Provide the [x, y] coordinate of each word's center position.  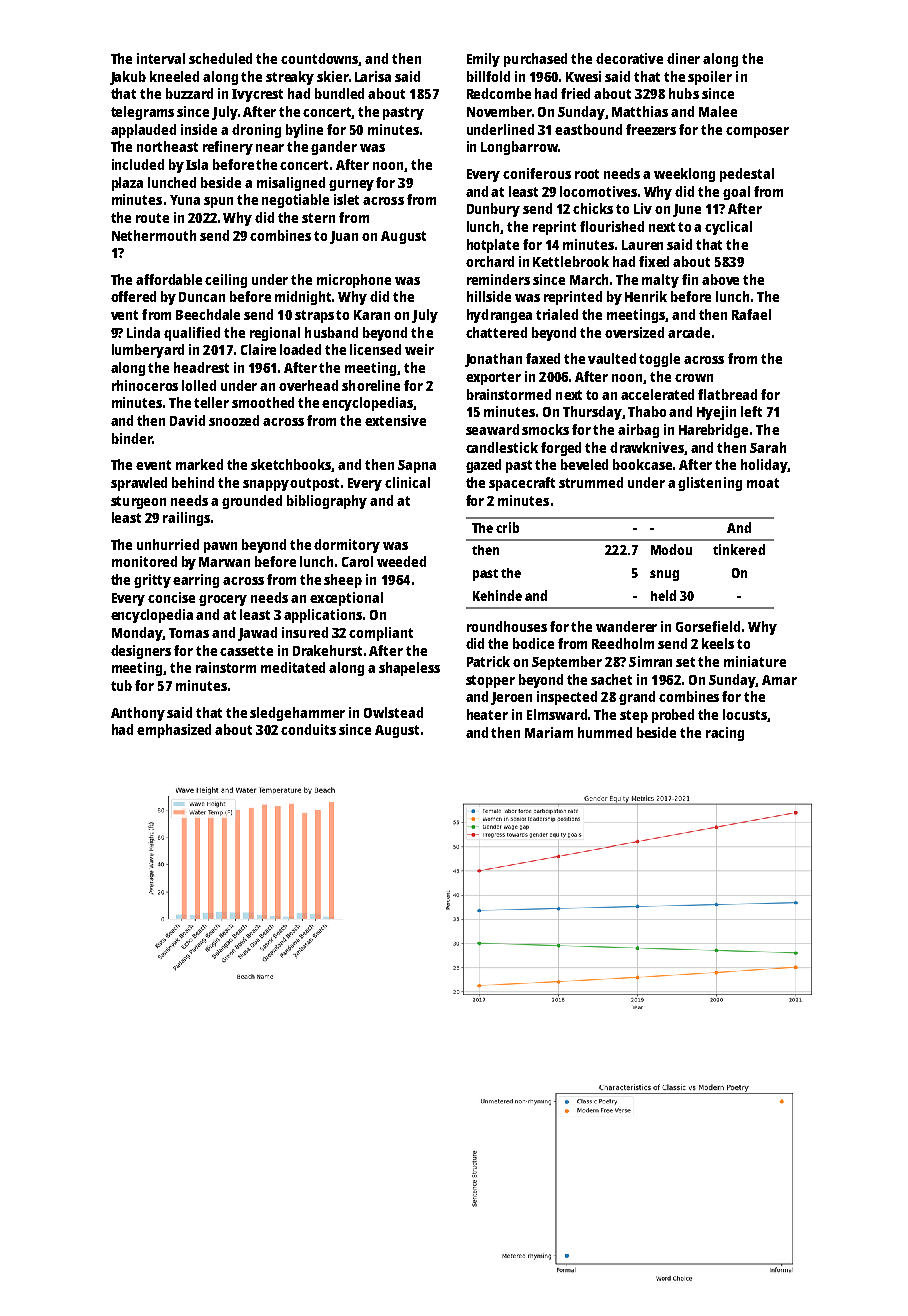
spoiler [710, 78]
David [187, 420]
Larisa [373, 76]
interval [161, 58]
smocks [545, 429]
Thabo [647, 411]
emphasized [174, 731]
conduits [308, 729]
